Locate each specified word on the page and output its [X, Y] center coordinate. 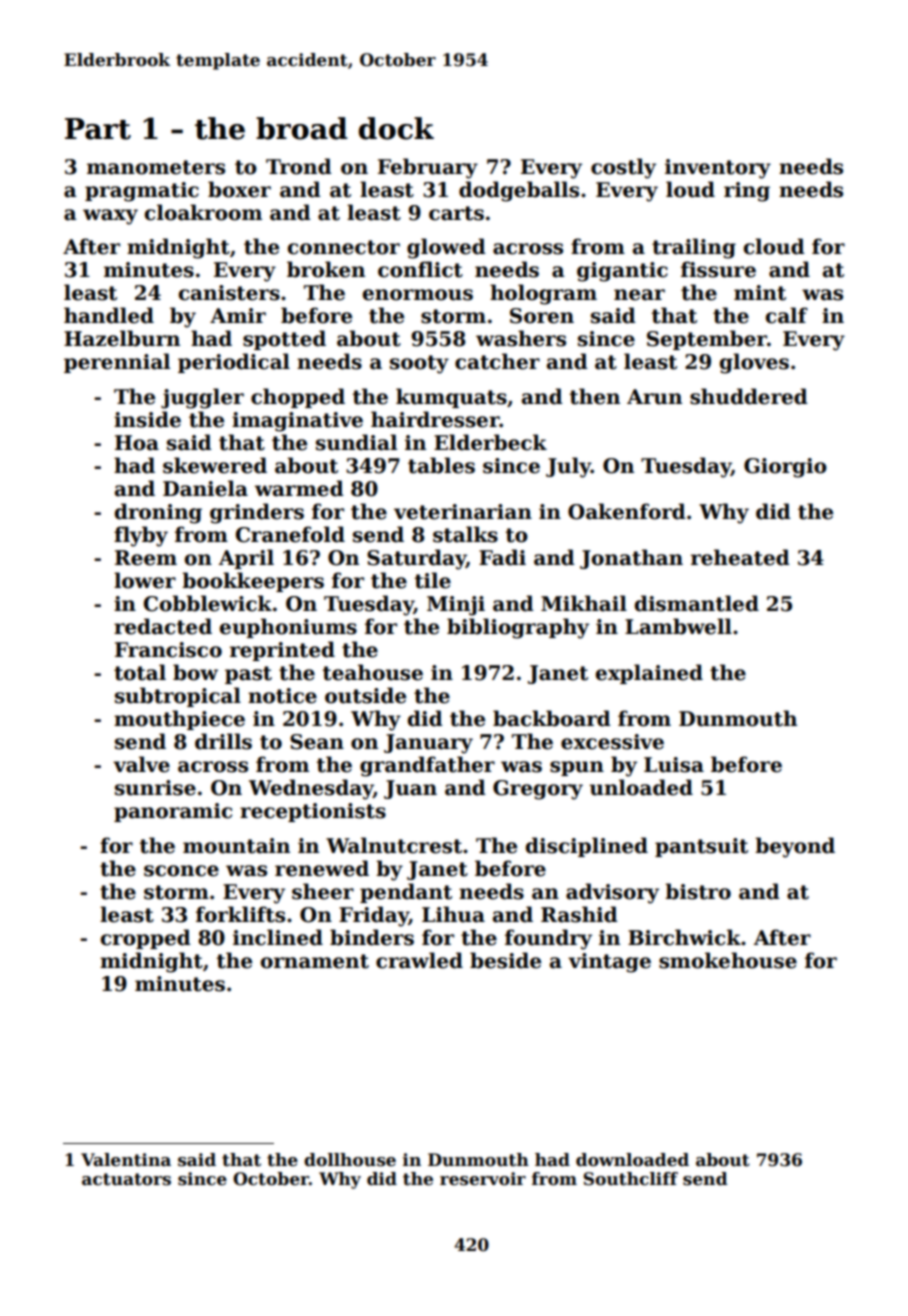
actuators [126, 1179]
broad [302, 128]
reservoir [483, 1179]
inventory [718, 169]
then [595, 396]
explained [649, 674]
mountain [236, 846]
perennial [117, 363]
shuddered [749, 396]
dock [396, 128]
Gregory [538, 790]
